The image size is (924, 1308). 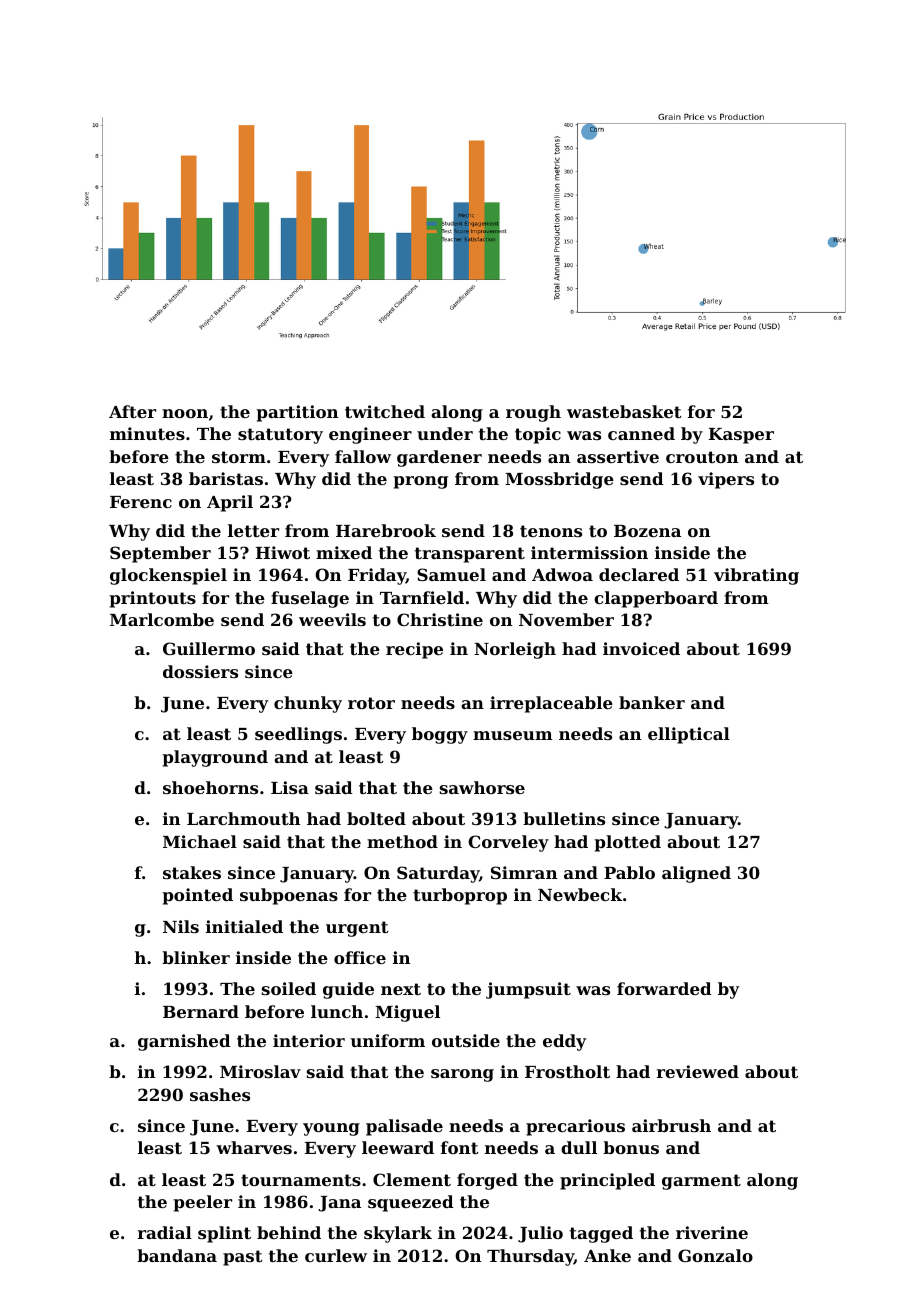 I want to click on reviewed, so click(x=698, y=1071).
